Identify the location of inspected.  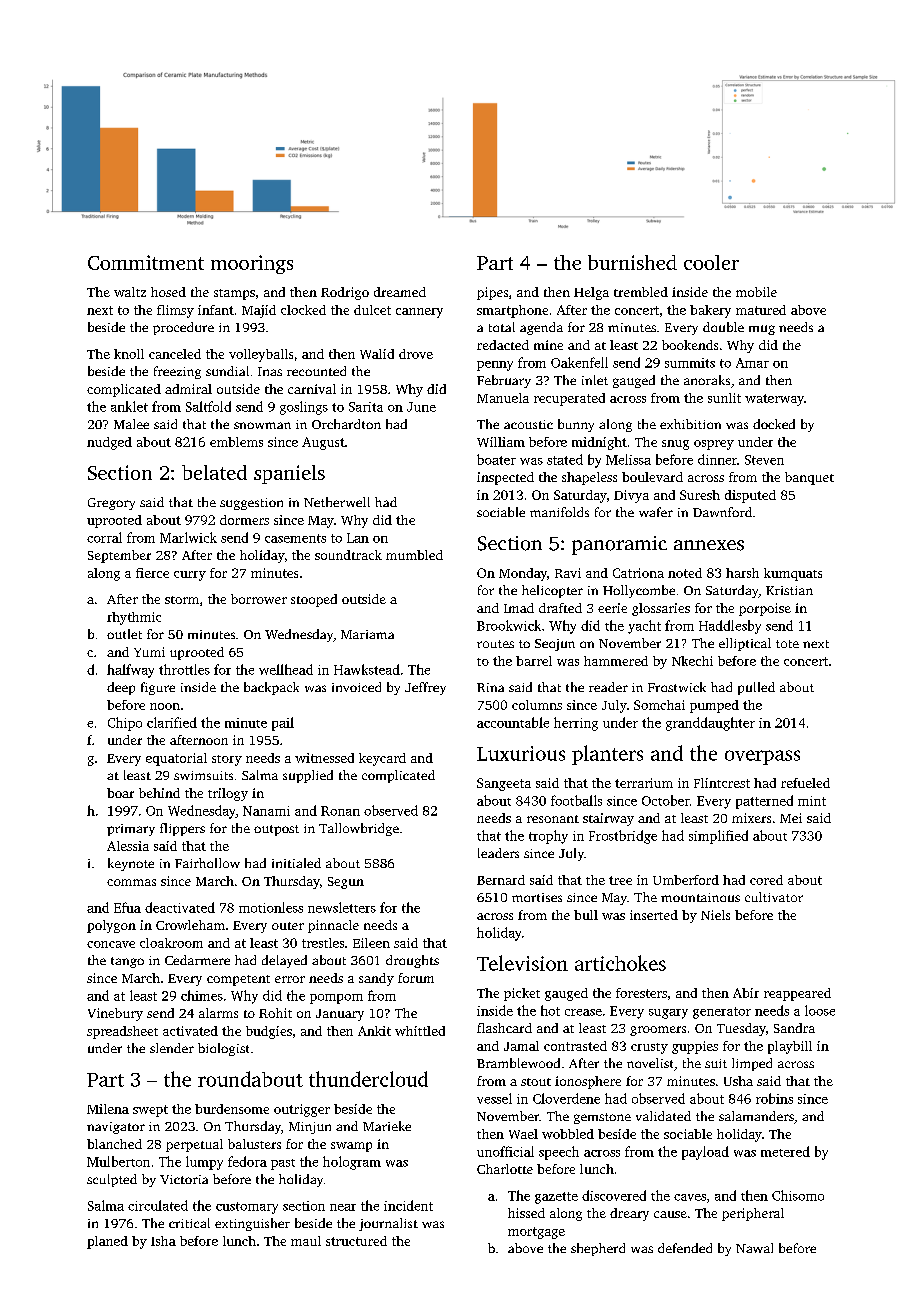
(505, 478).
